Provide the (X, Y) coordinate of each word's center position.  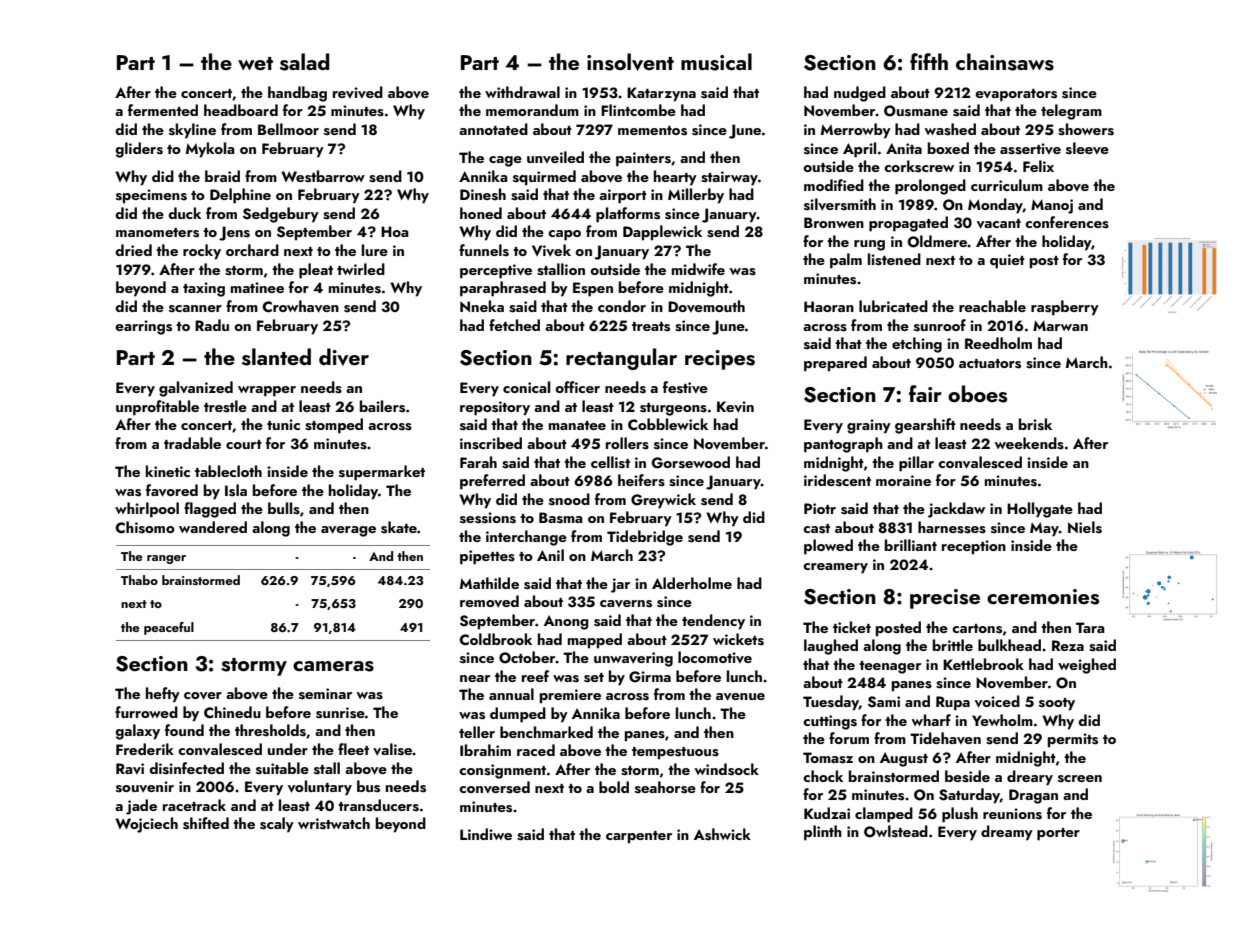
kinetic (168, 471)
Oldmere (938, 241)
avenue (740, 697)
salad (304, 62)
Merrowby (856, 131)
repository (495, 408)
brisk (1035, 424)
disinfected (186, 768)
